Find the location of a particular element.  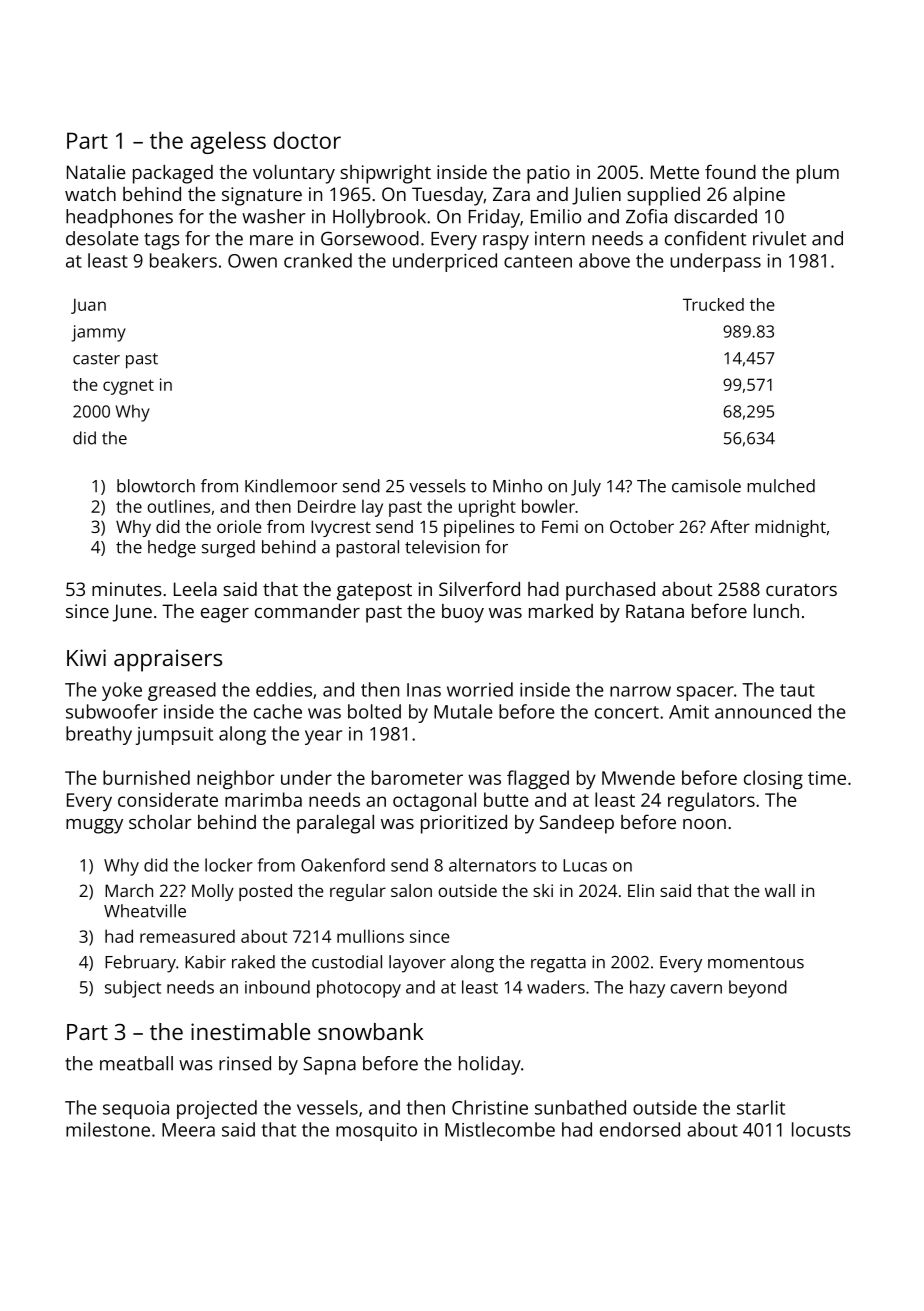

Ratana is located at coordinates (655, 611).
